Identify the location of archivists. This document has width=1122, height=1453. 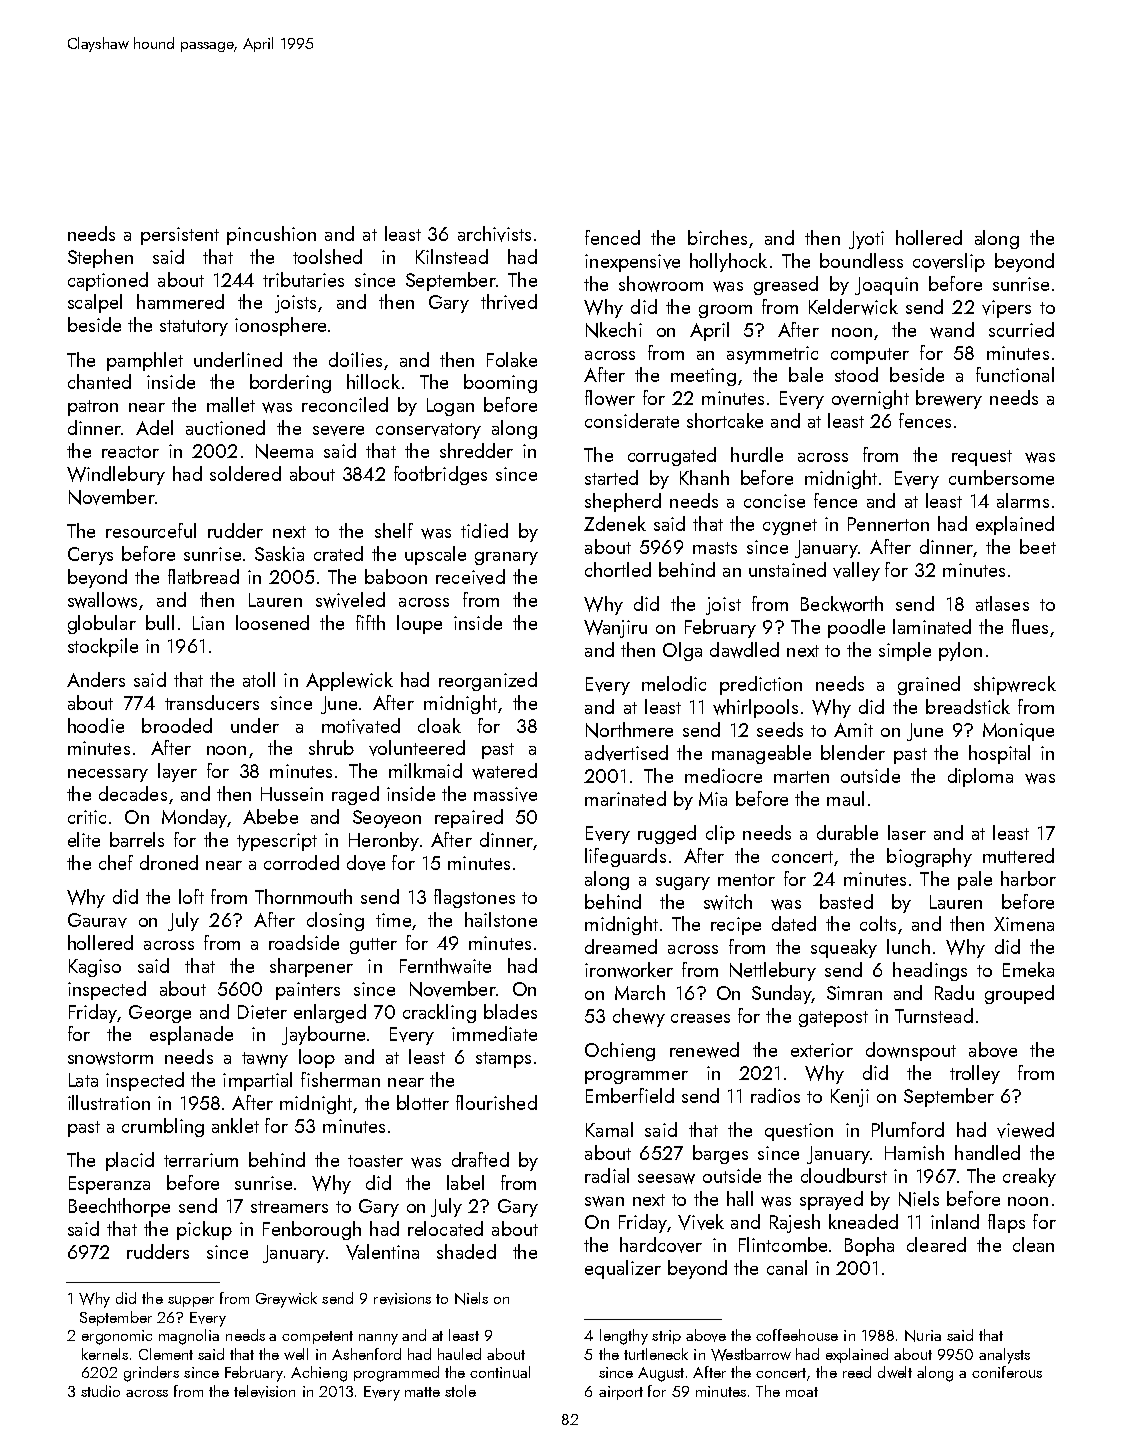
(494, 234).
